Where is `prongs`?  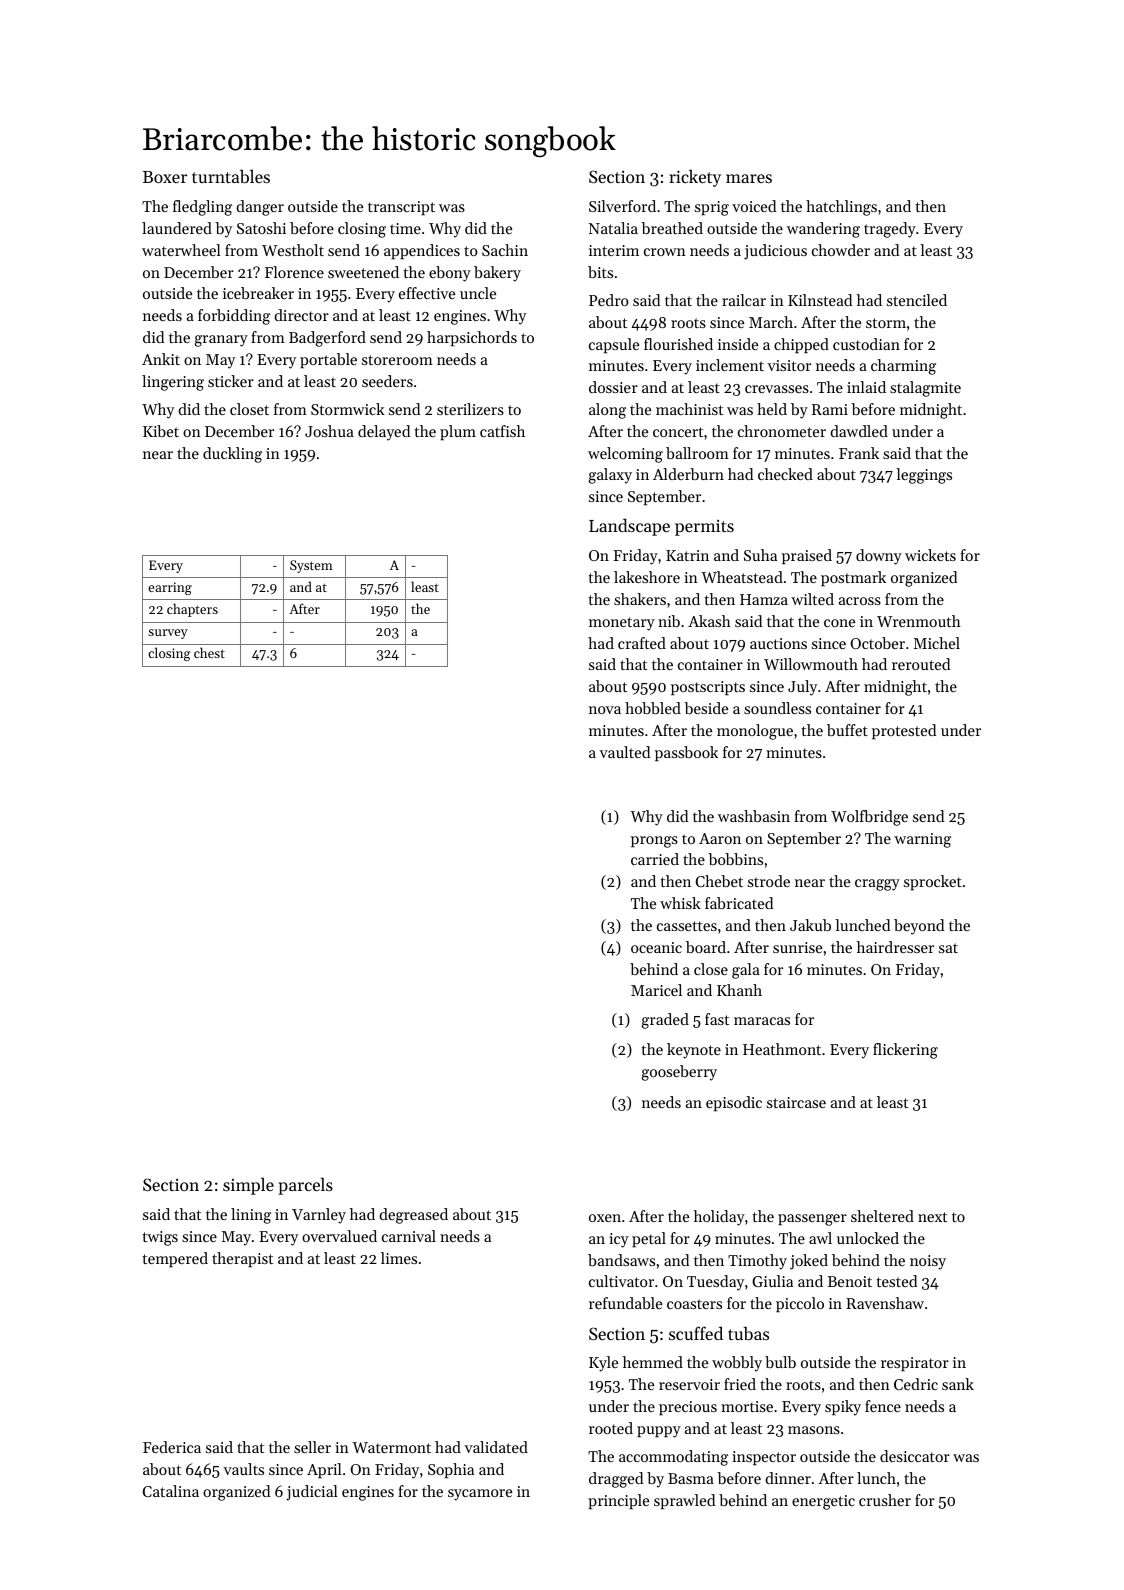
prongs is located at coordinates (654, 842).
